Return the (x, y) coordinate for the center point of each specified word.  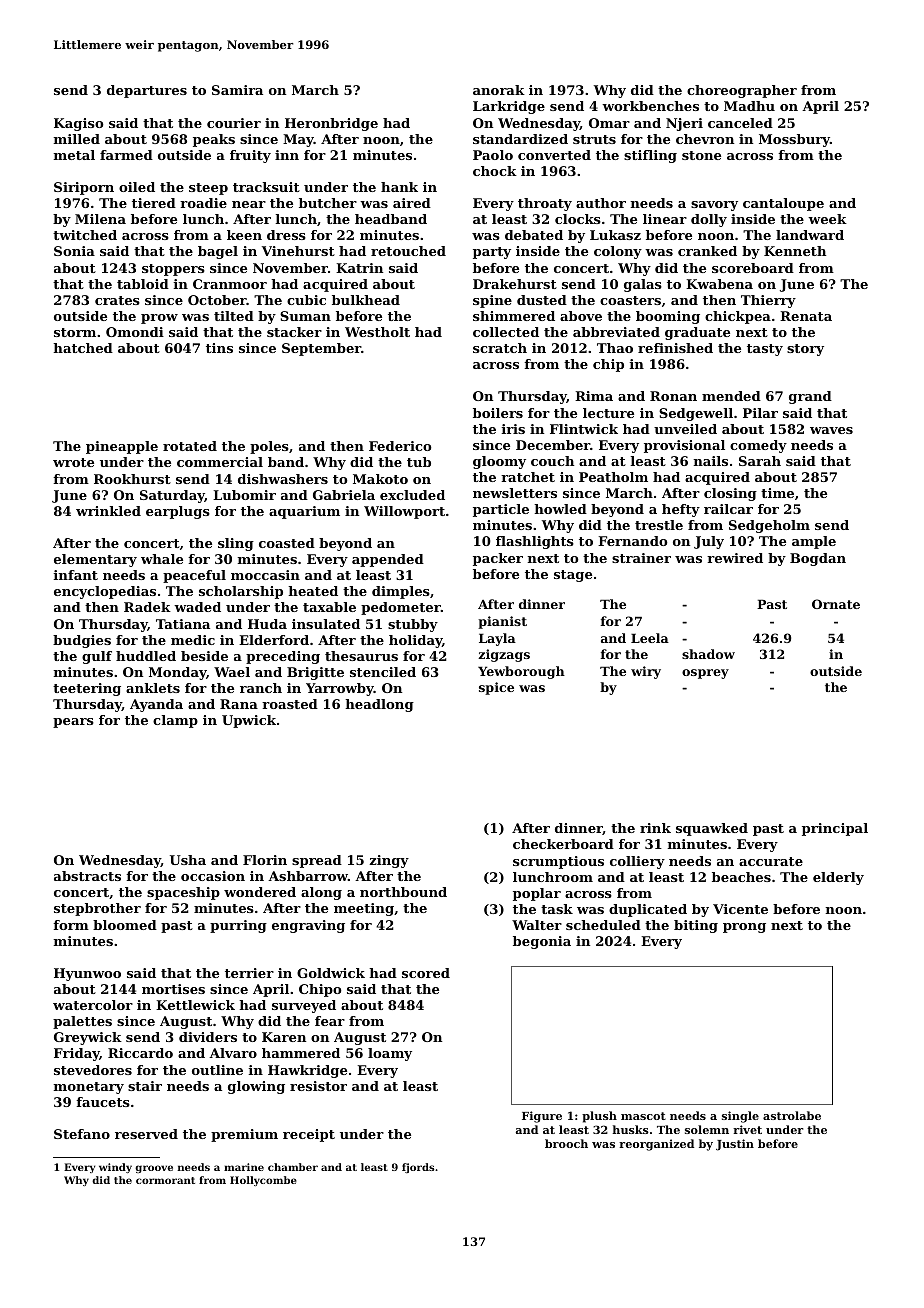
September (321, 349)
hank (399, 187)
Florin (265, 860)
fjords (418, 1168)
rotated (190, 446)
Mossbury (794, 140)
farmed (126, 155)
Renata (806, 316)
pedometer (401, 608)
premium (244, 1135)
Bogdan (818, 559)
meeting (364, 909)
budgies (82, 641)
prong (744, 928)
